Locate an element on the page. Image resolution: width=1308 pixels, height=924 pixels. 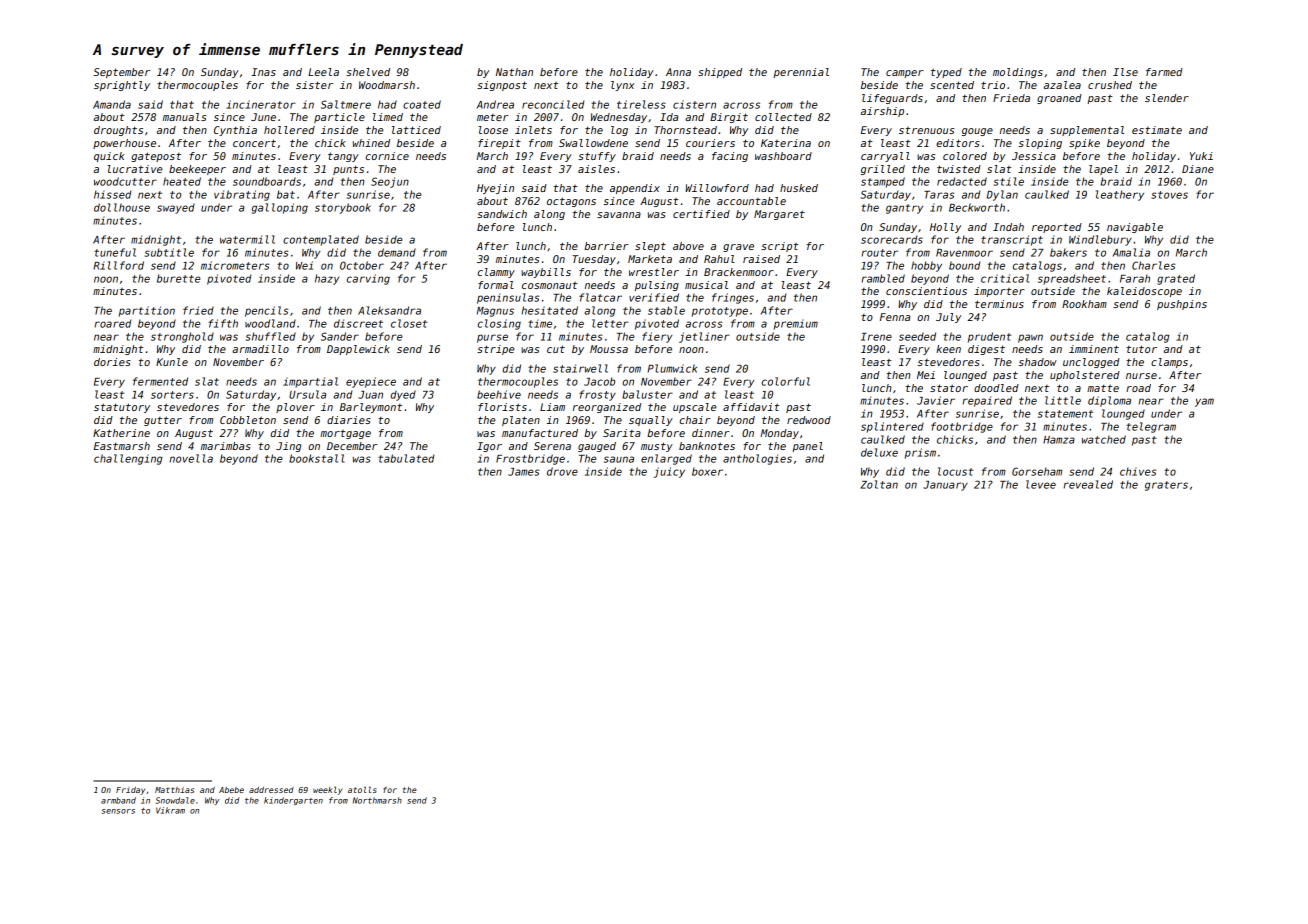
Saltmere is located at coordinates (346, 104).
